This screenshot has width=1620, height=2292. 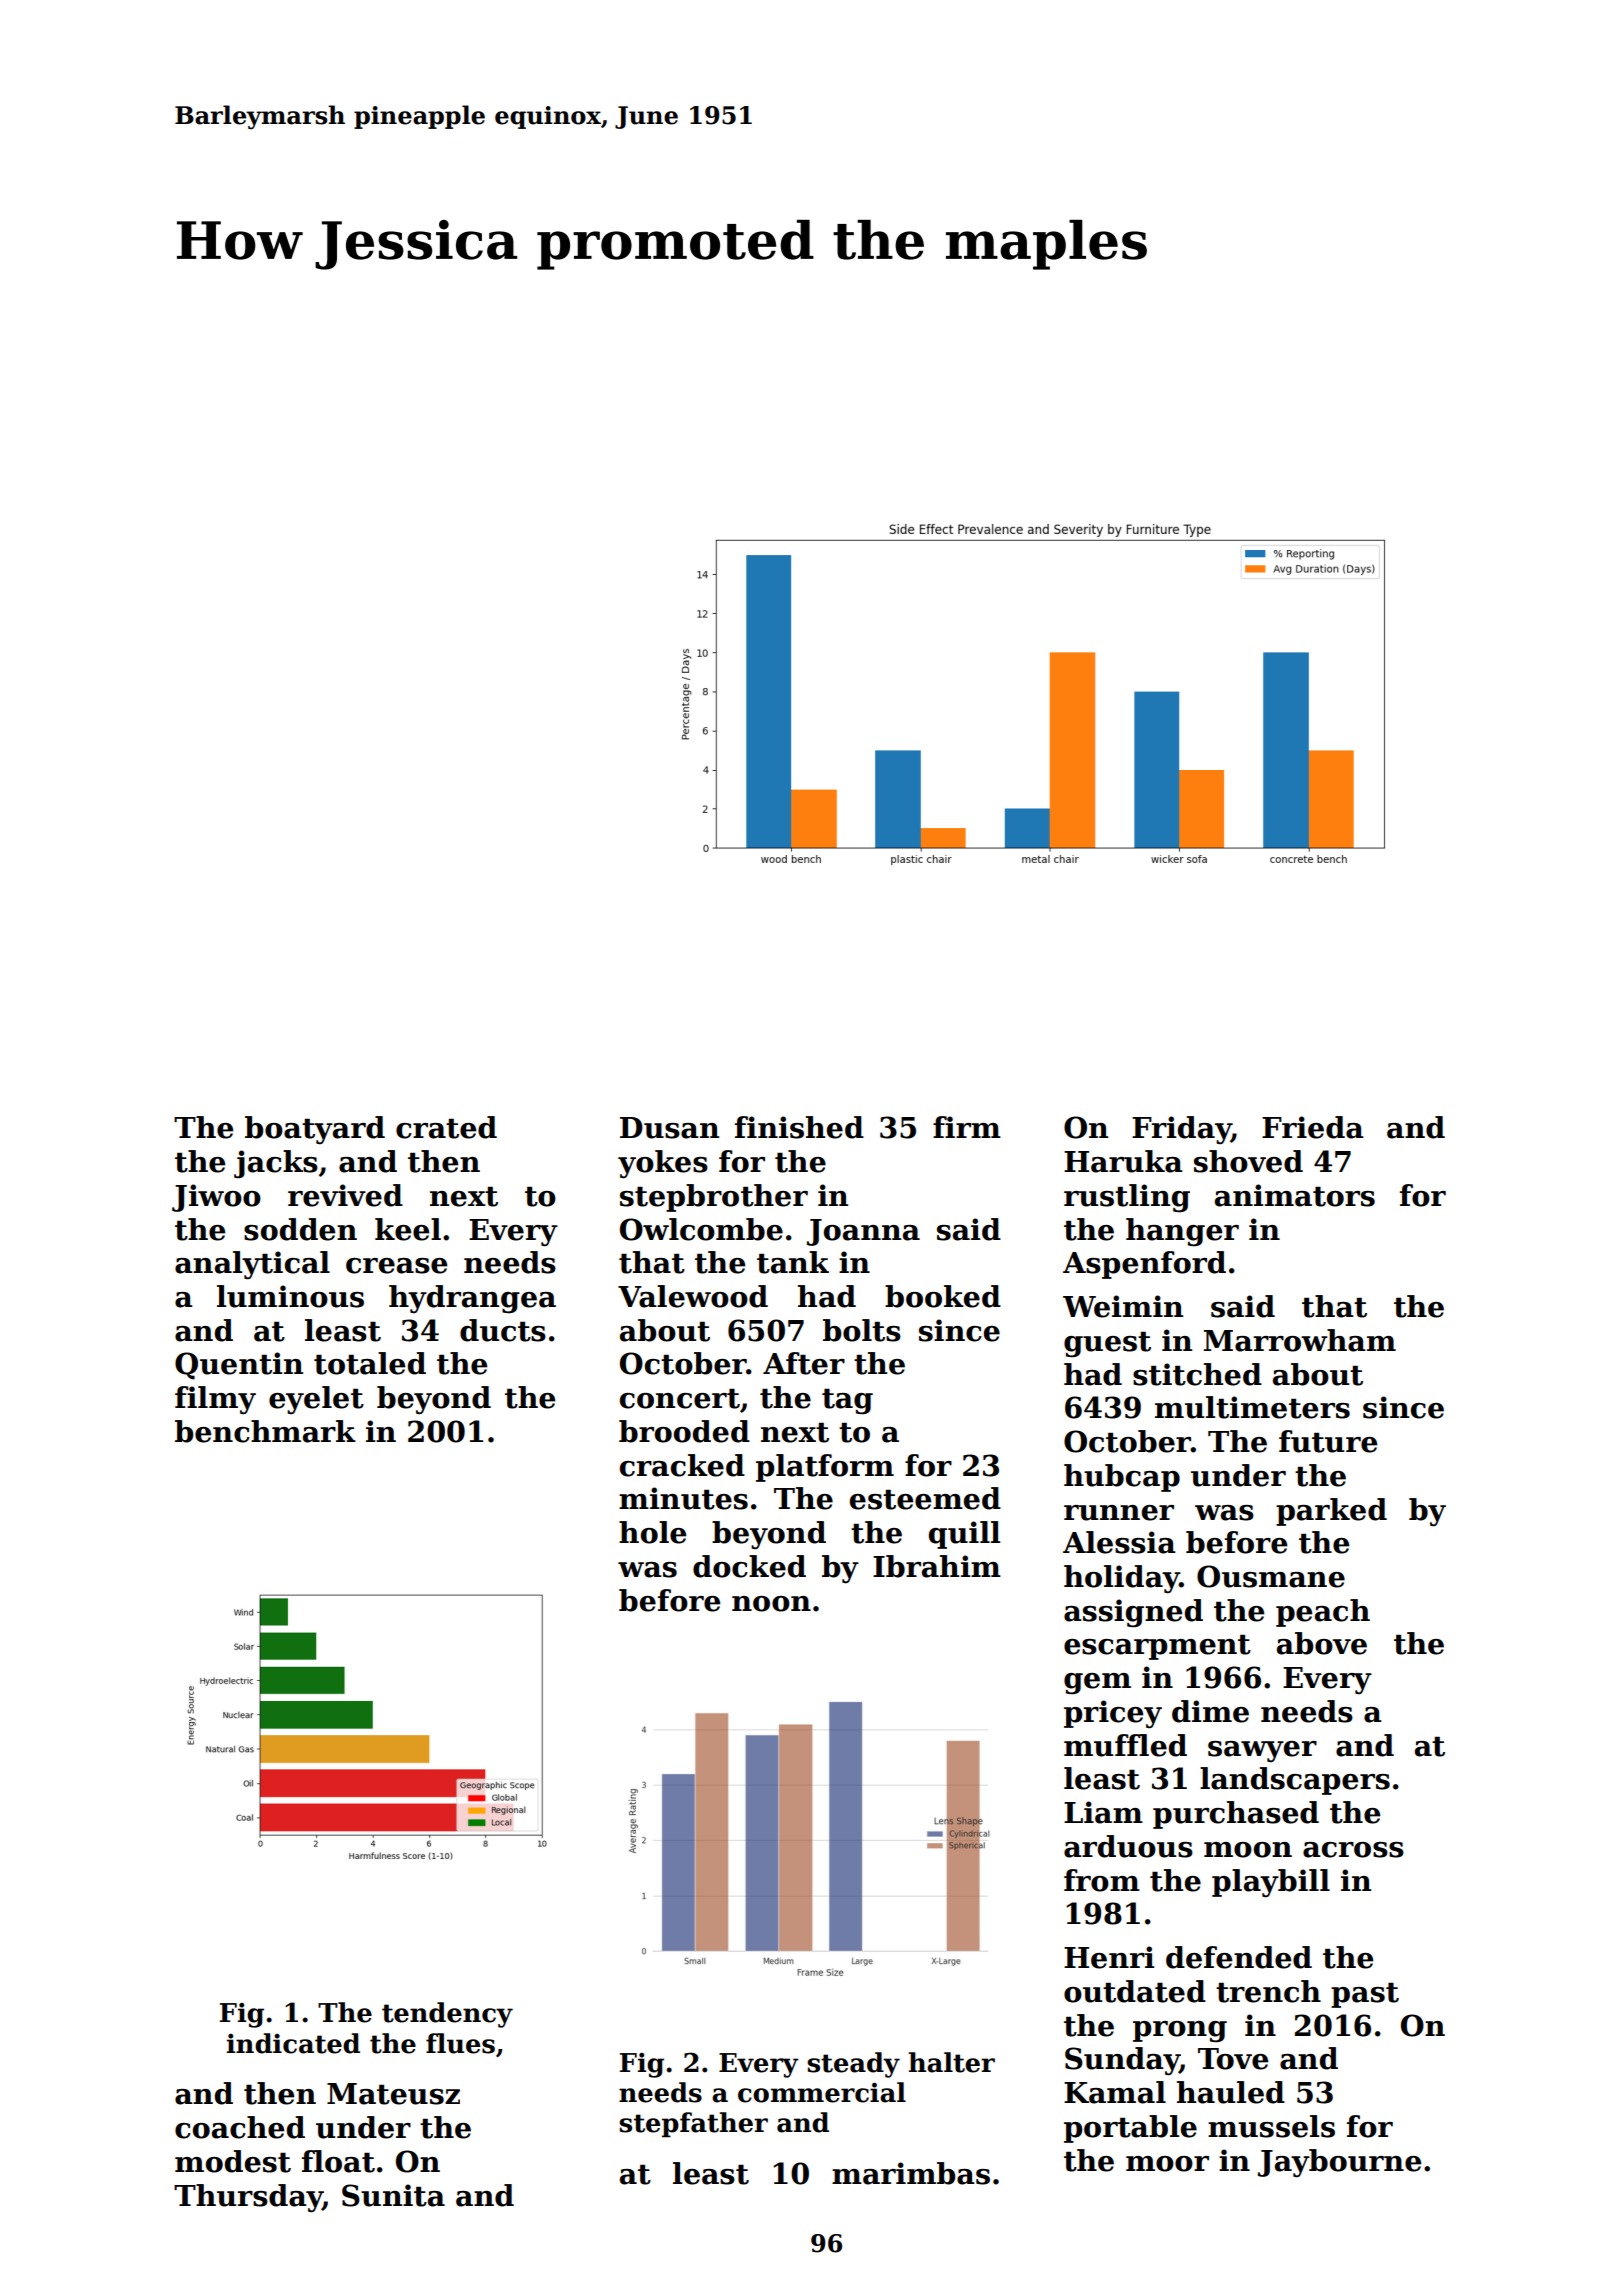 I want to click on flues, so click(x=460, y=2043).
